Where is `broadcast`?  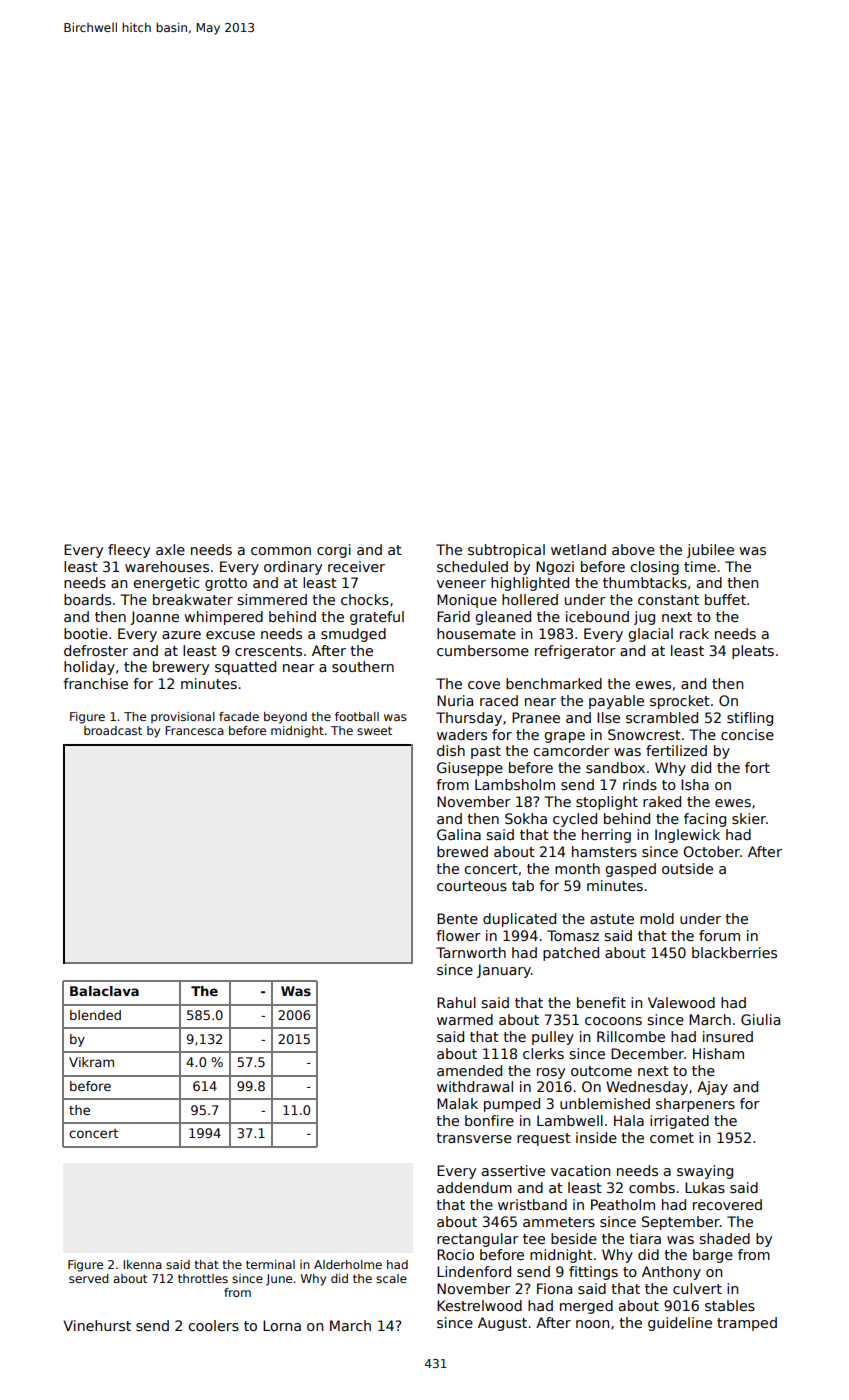
broadcast is located at coordinates (113, 730).
